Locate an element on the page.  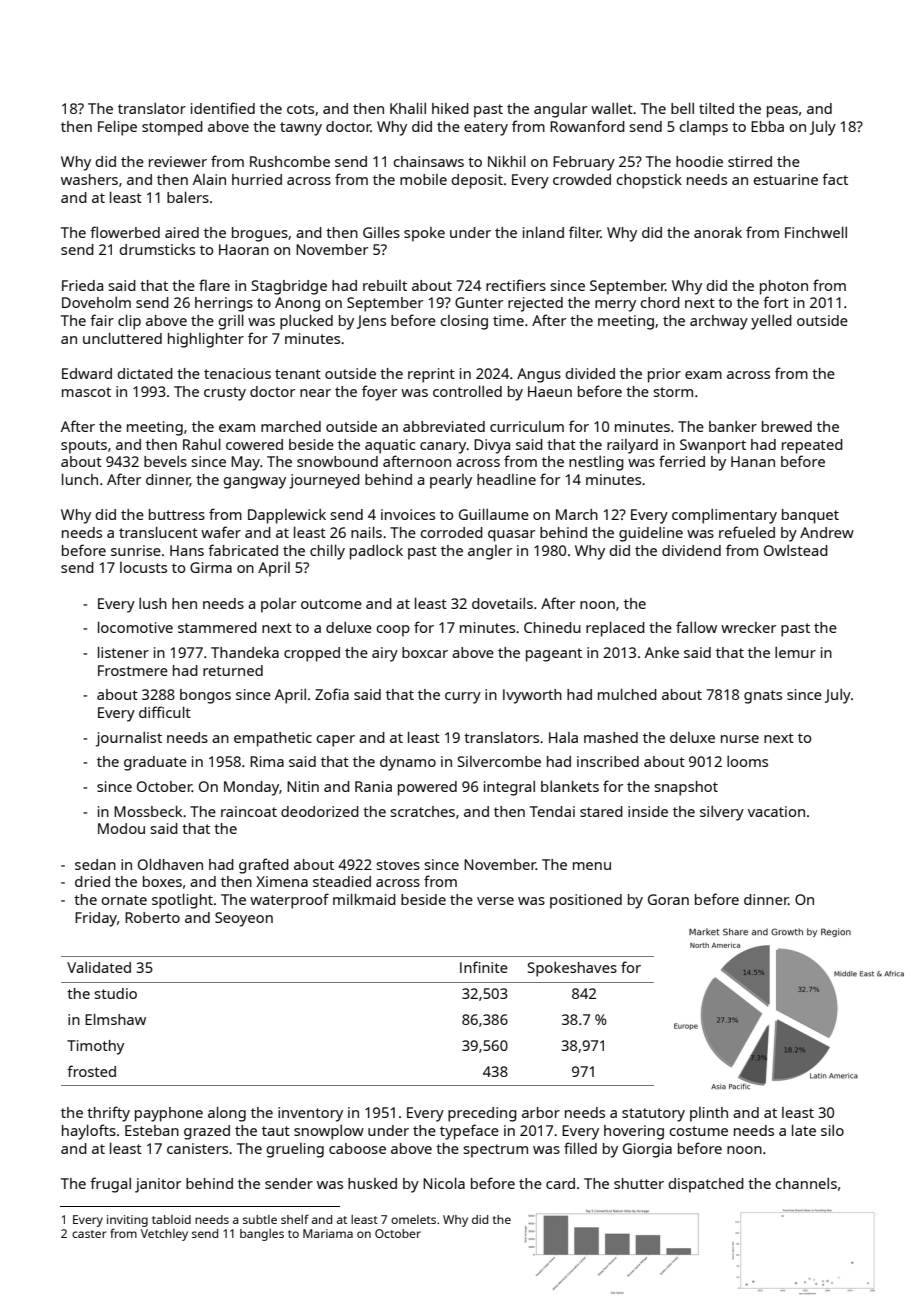
estuarine is located at coordinates (785, 179).
